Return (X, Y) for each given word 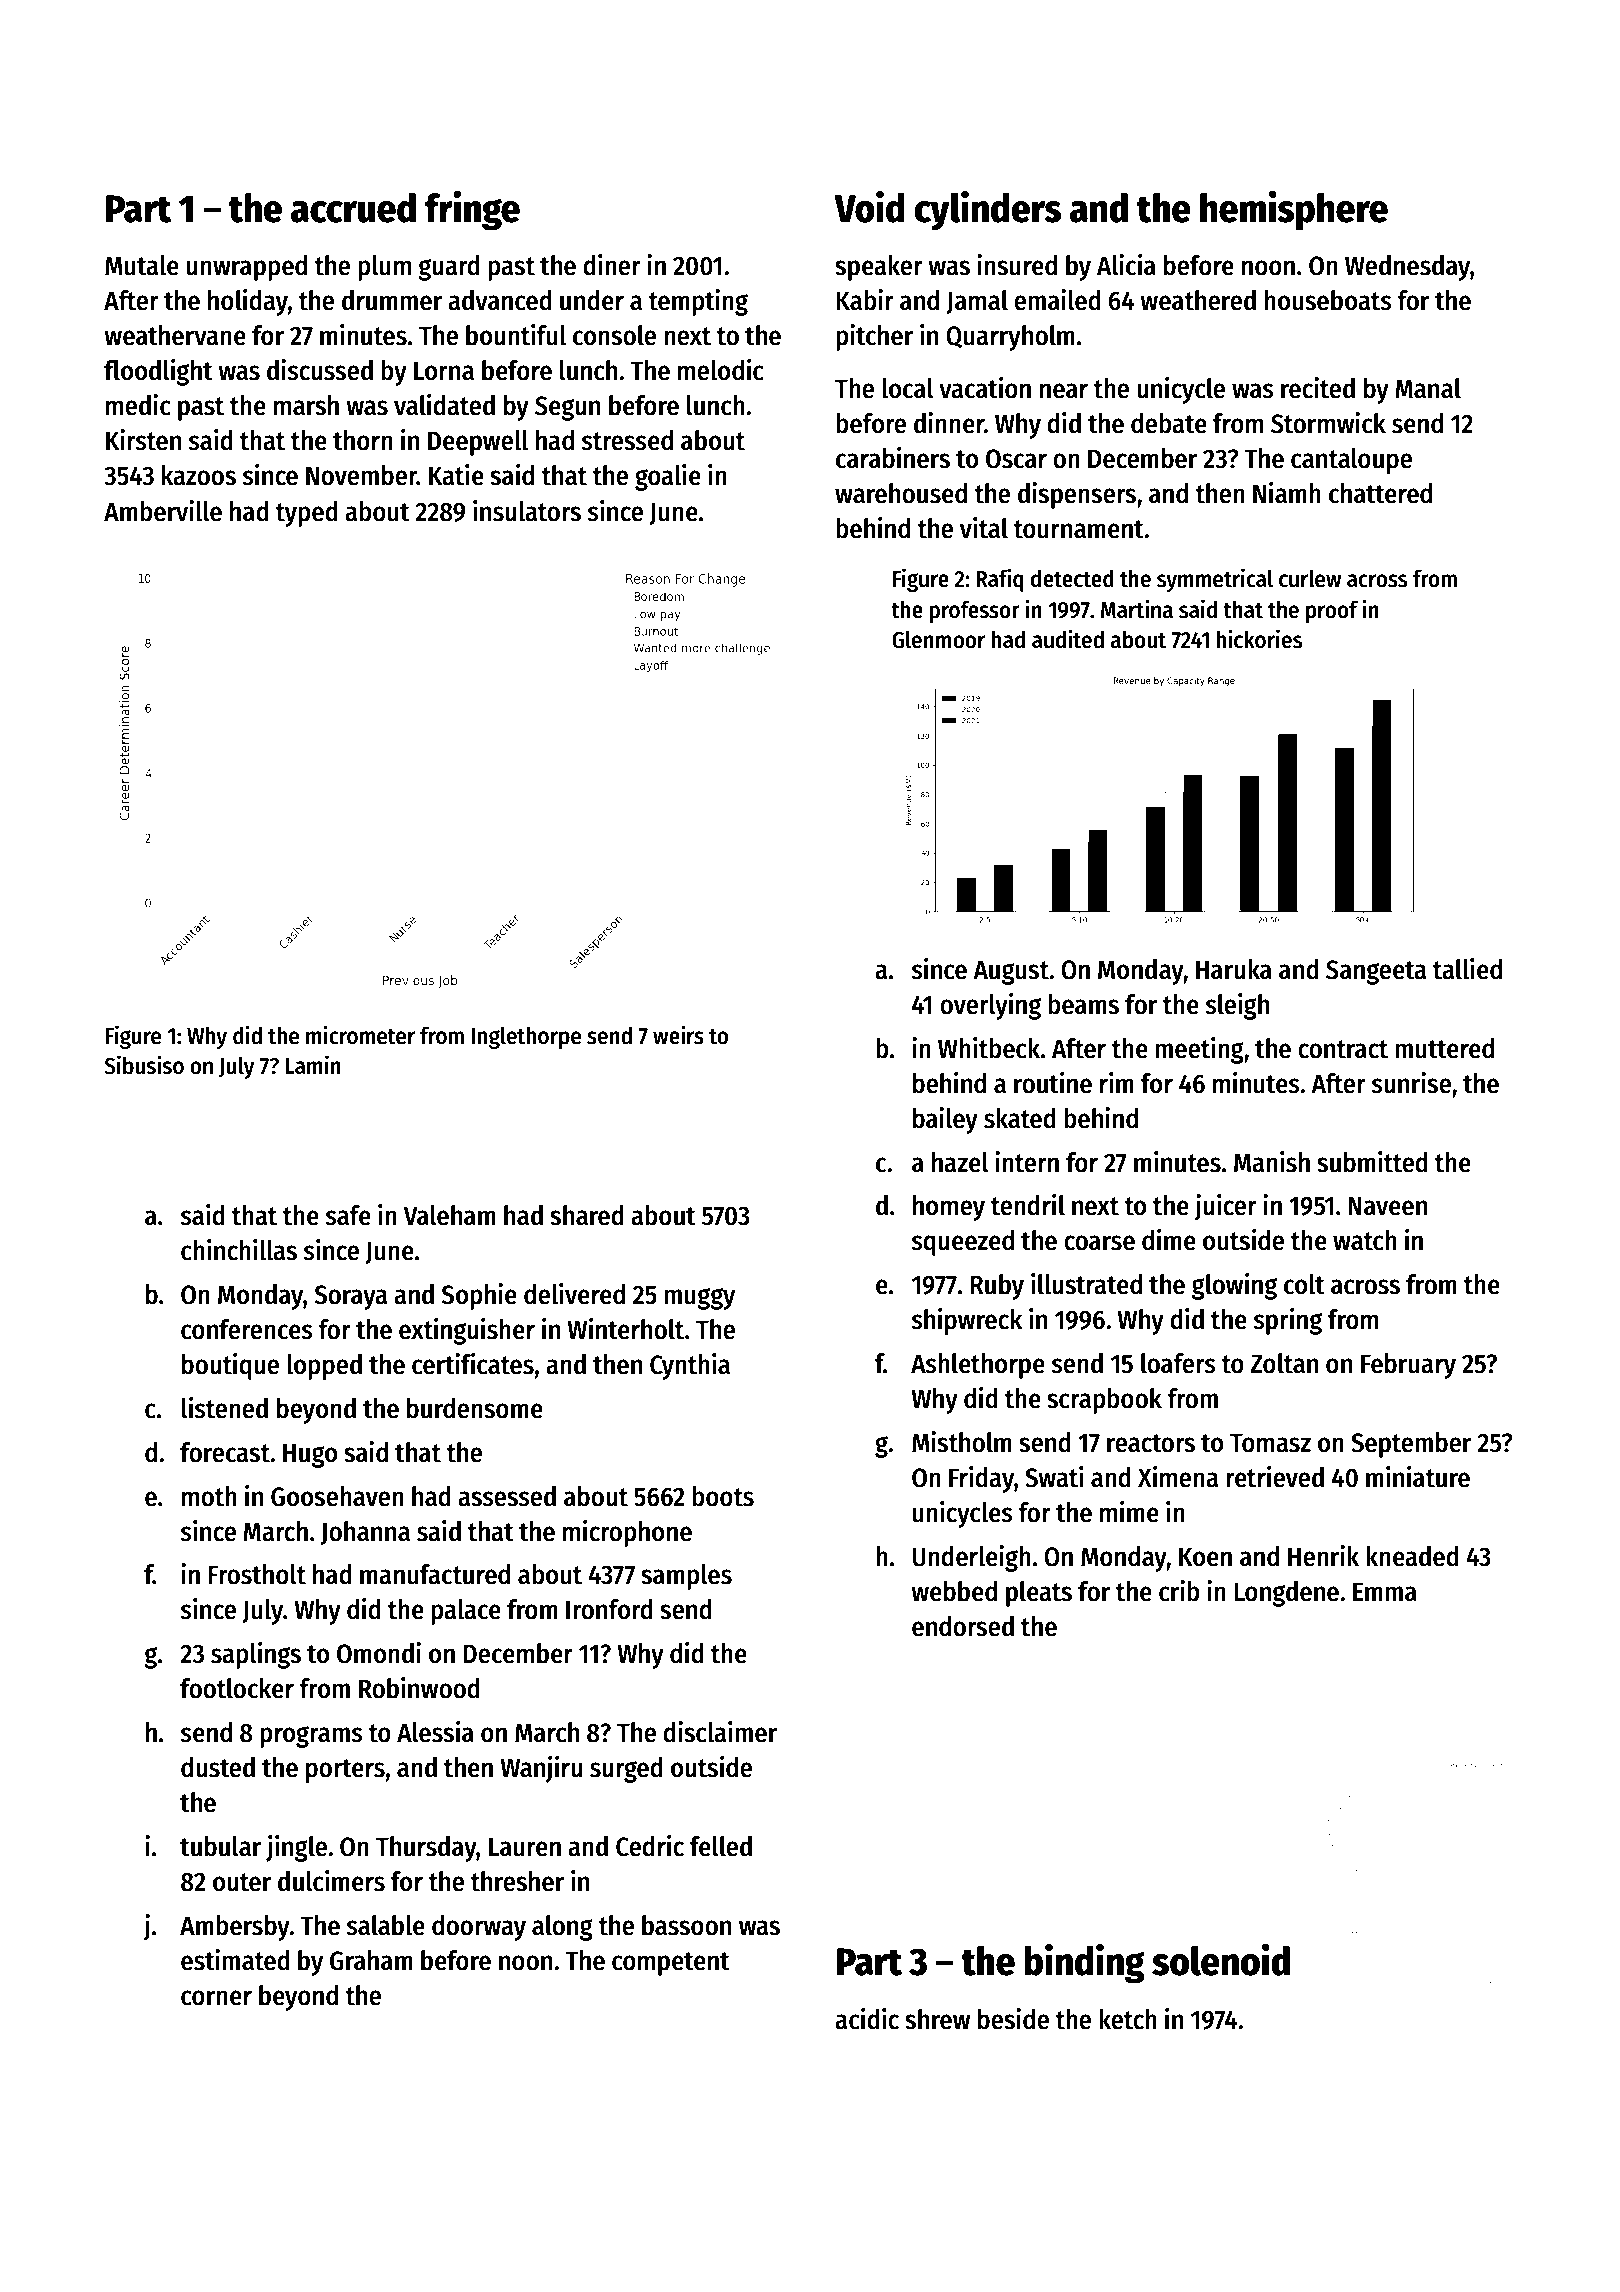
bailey (945, 1120)
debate (1169, 423)
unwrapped (246, 268)
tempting (698, 302)
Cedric (650, 1846)
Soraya (351, 1297)
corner (216, 1998)
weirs (678, 1035)
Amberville (163, 511)
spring (1288, 1321)
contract (1343, 1049)
